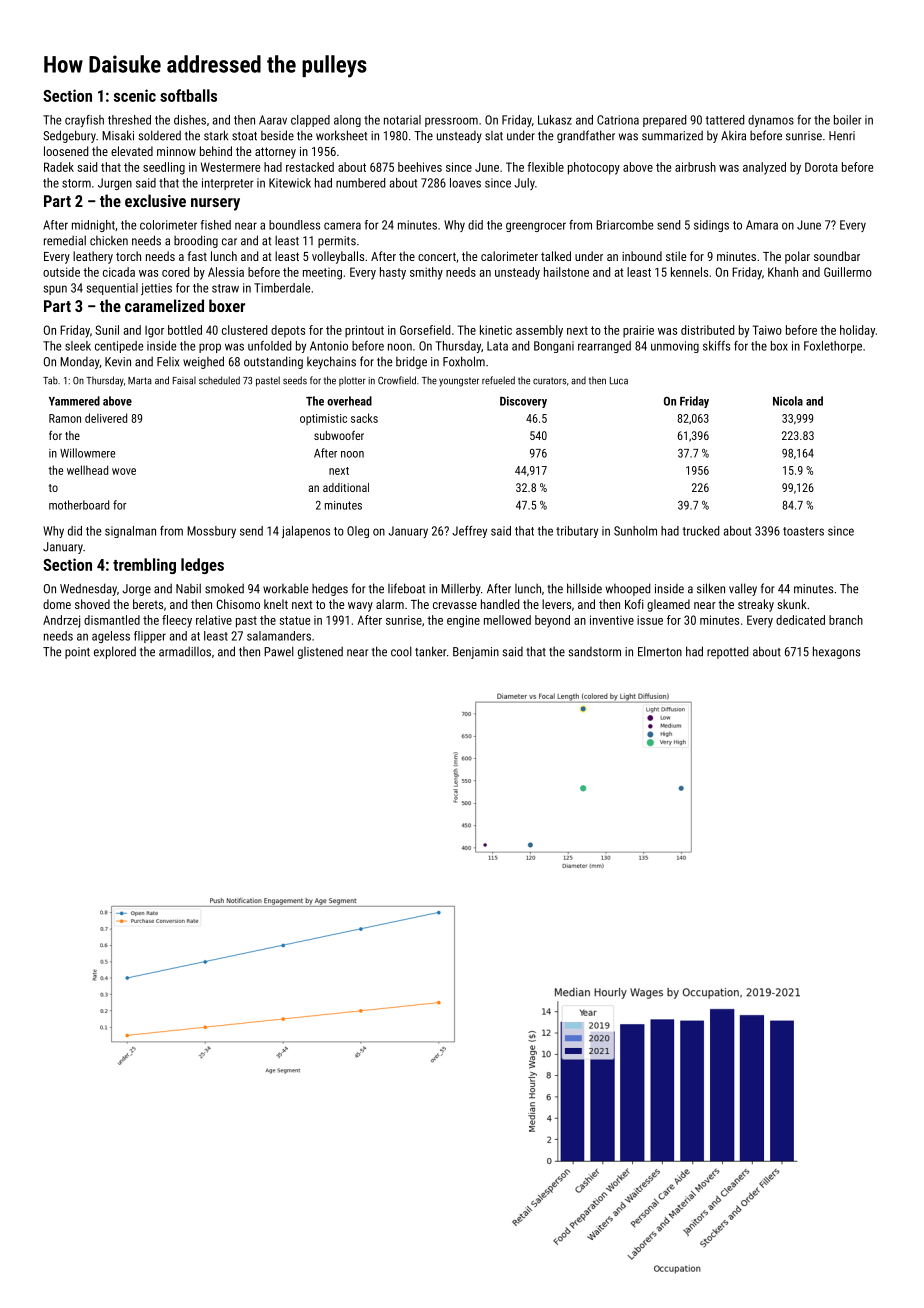 This page has width=924, height=1308. What do you see at coordinates (848, 120) in the page?
I see `boiler` at bounding box center [848, 120].
